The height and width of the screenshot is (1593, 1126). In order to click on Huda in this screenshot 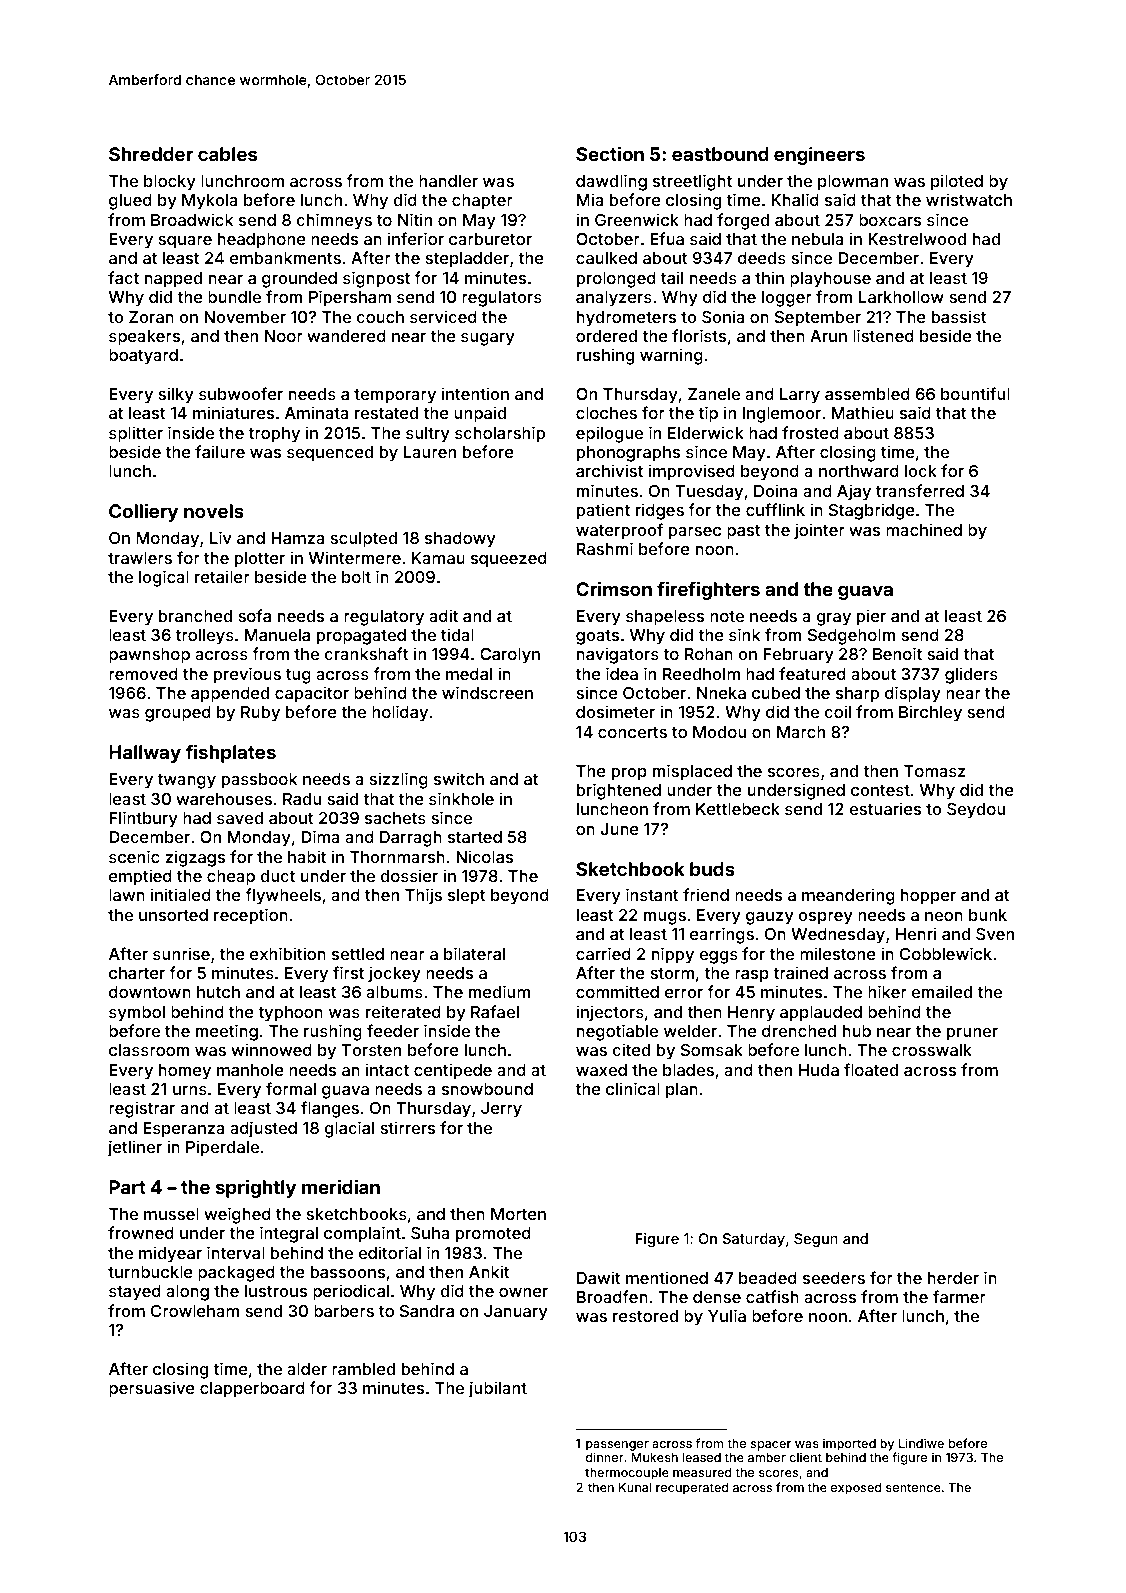, I will do `click(819, 1070)`.
